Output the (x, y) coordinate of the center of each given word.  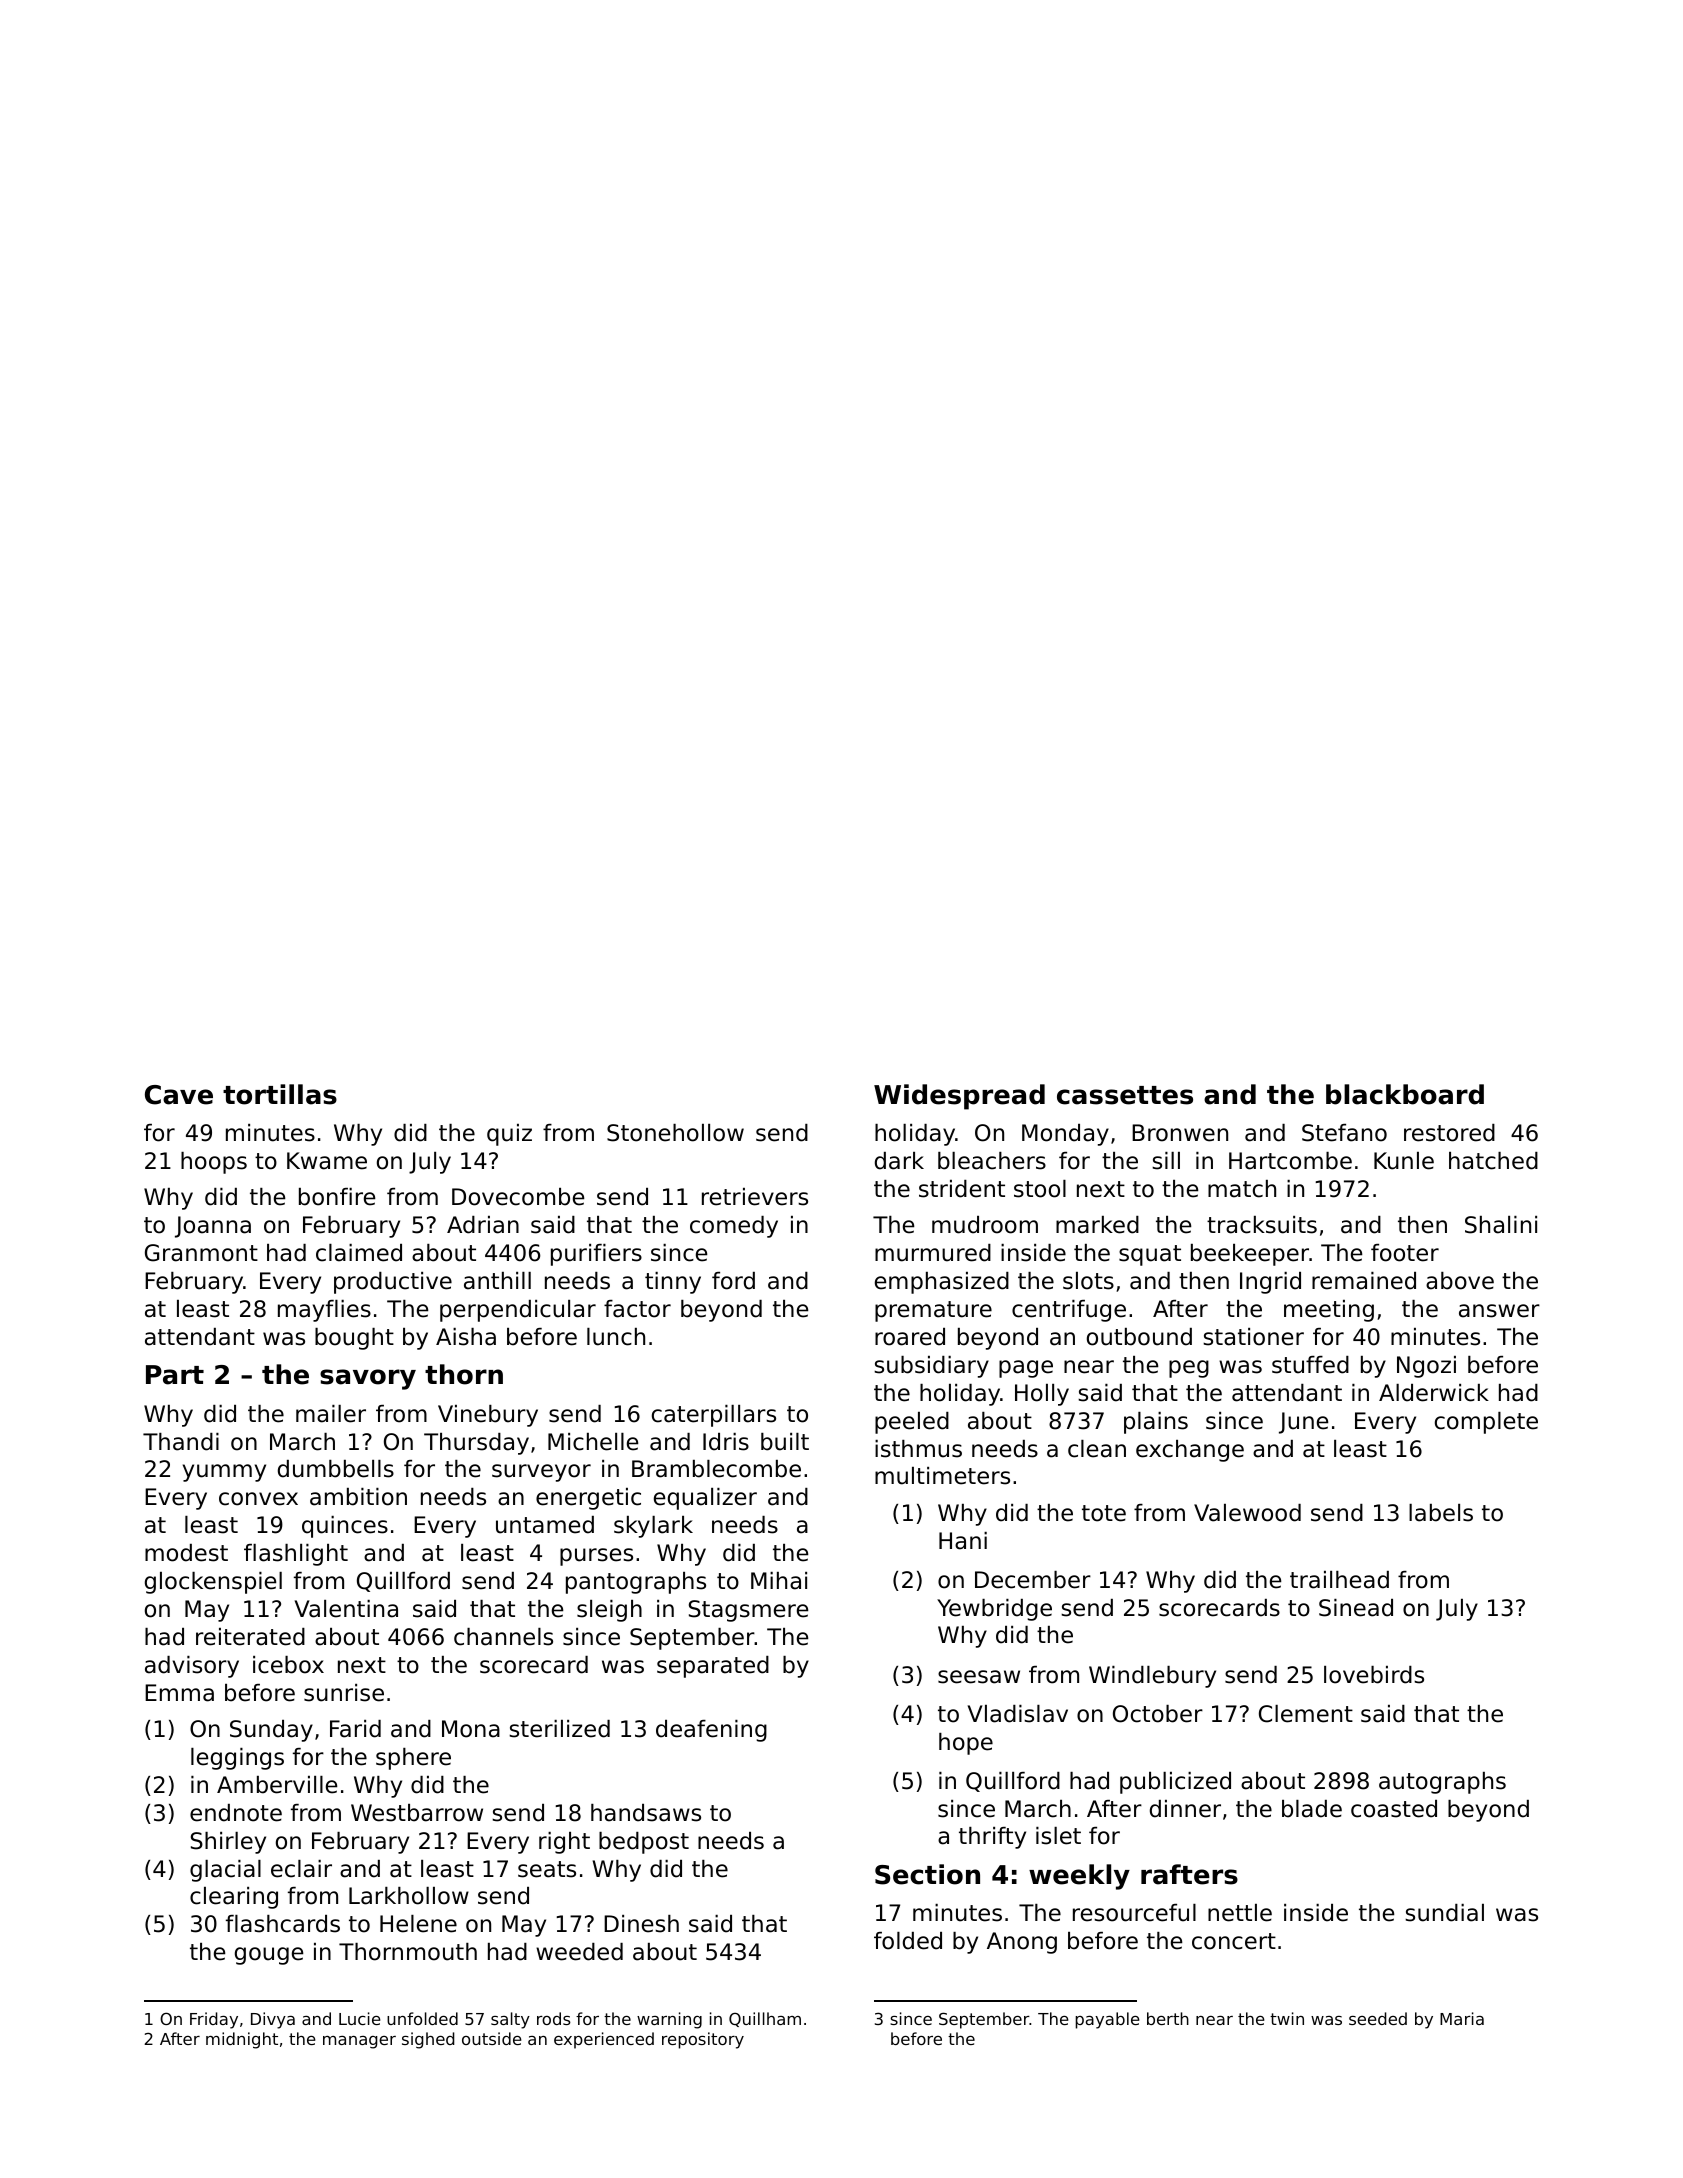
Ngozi (1426, 1367)
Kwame (327, 1161)
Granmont (201, 1253)
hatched (1493, 1161)
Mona (471, 1729)
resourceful (1134, 1913)
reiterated (250, 1637)
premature (933, 1311)
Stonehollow (675, 1133)
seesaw (979, 1677)
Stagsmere (748, 1611)
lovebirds (1374, 1675)
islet (1058, 1836)
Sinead (1356, 1608)
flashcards (283, 1924)
